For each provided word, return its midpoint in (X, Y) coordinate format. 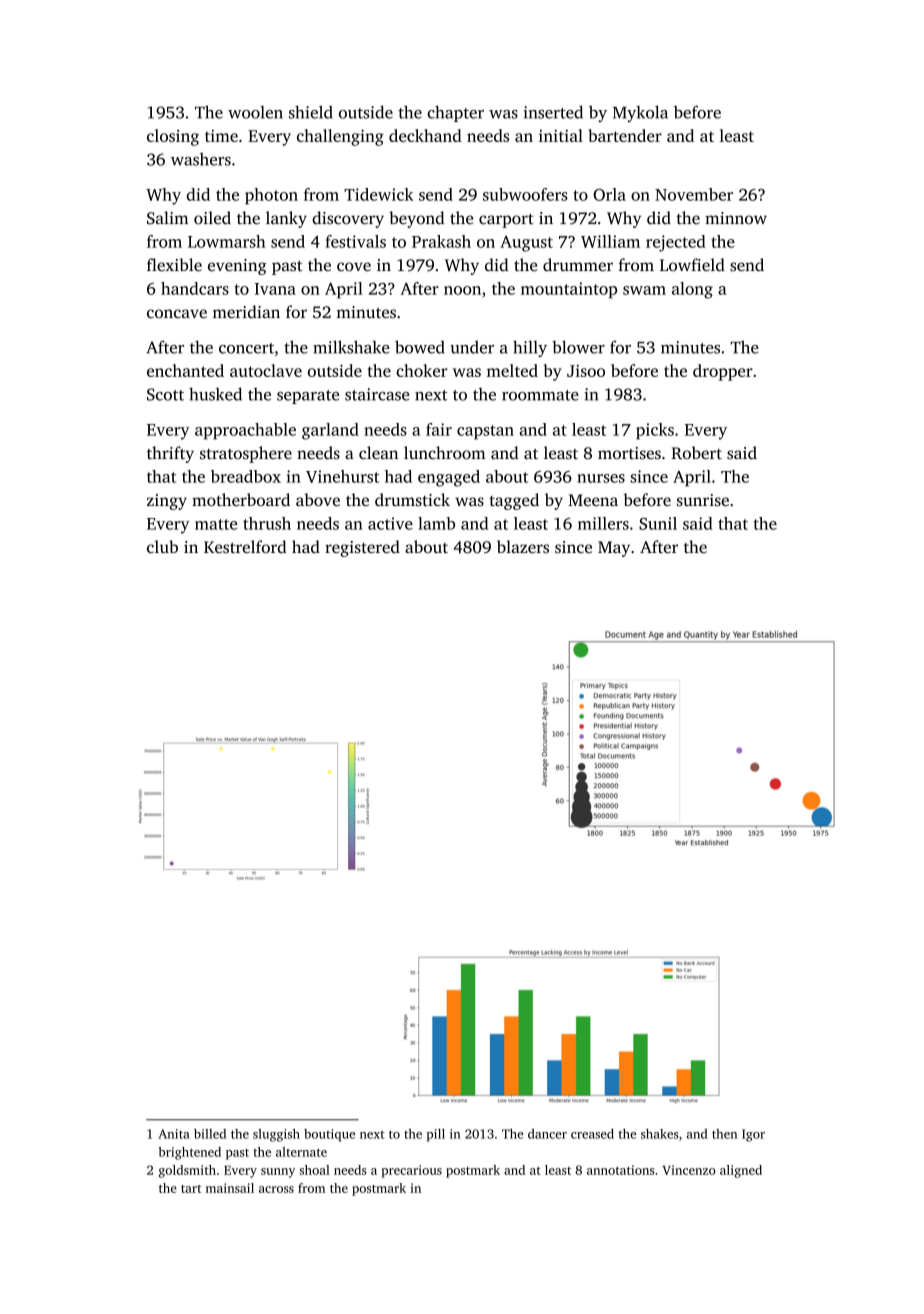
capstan (485, 432)
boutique (329, 1135)
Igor (753, 1135)
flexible (174, 265)
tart (191, 1189)
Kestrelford (245, 546)
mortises (629, 453)
